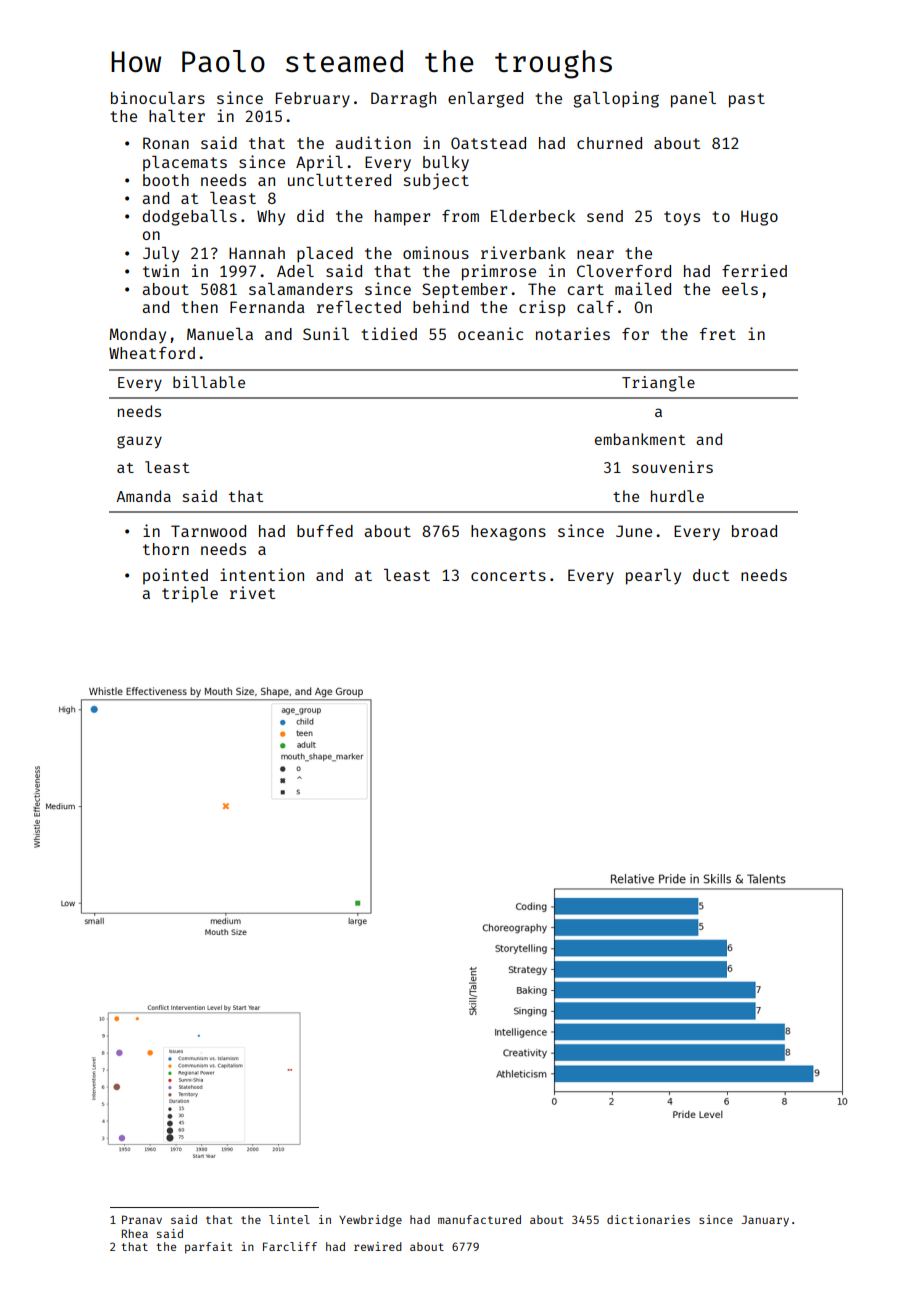  I want to click on broad, so click(754, 531).
